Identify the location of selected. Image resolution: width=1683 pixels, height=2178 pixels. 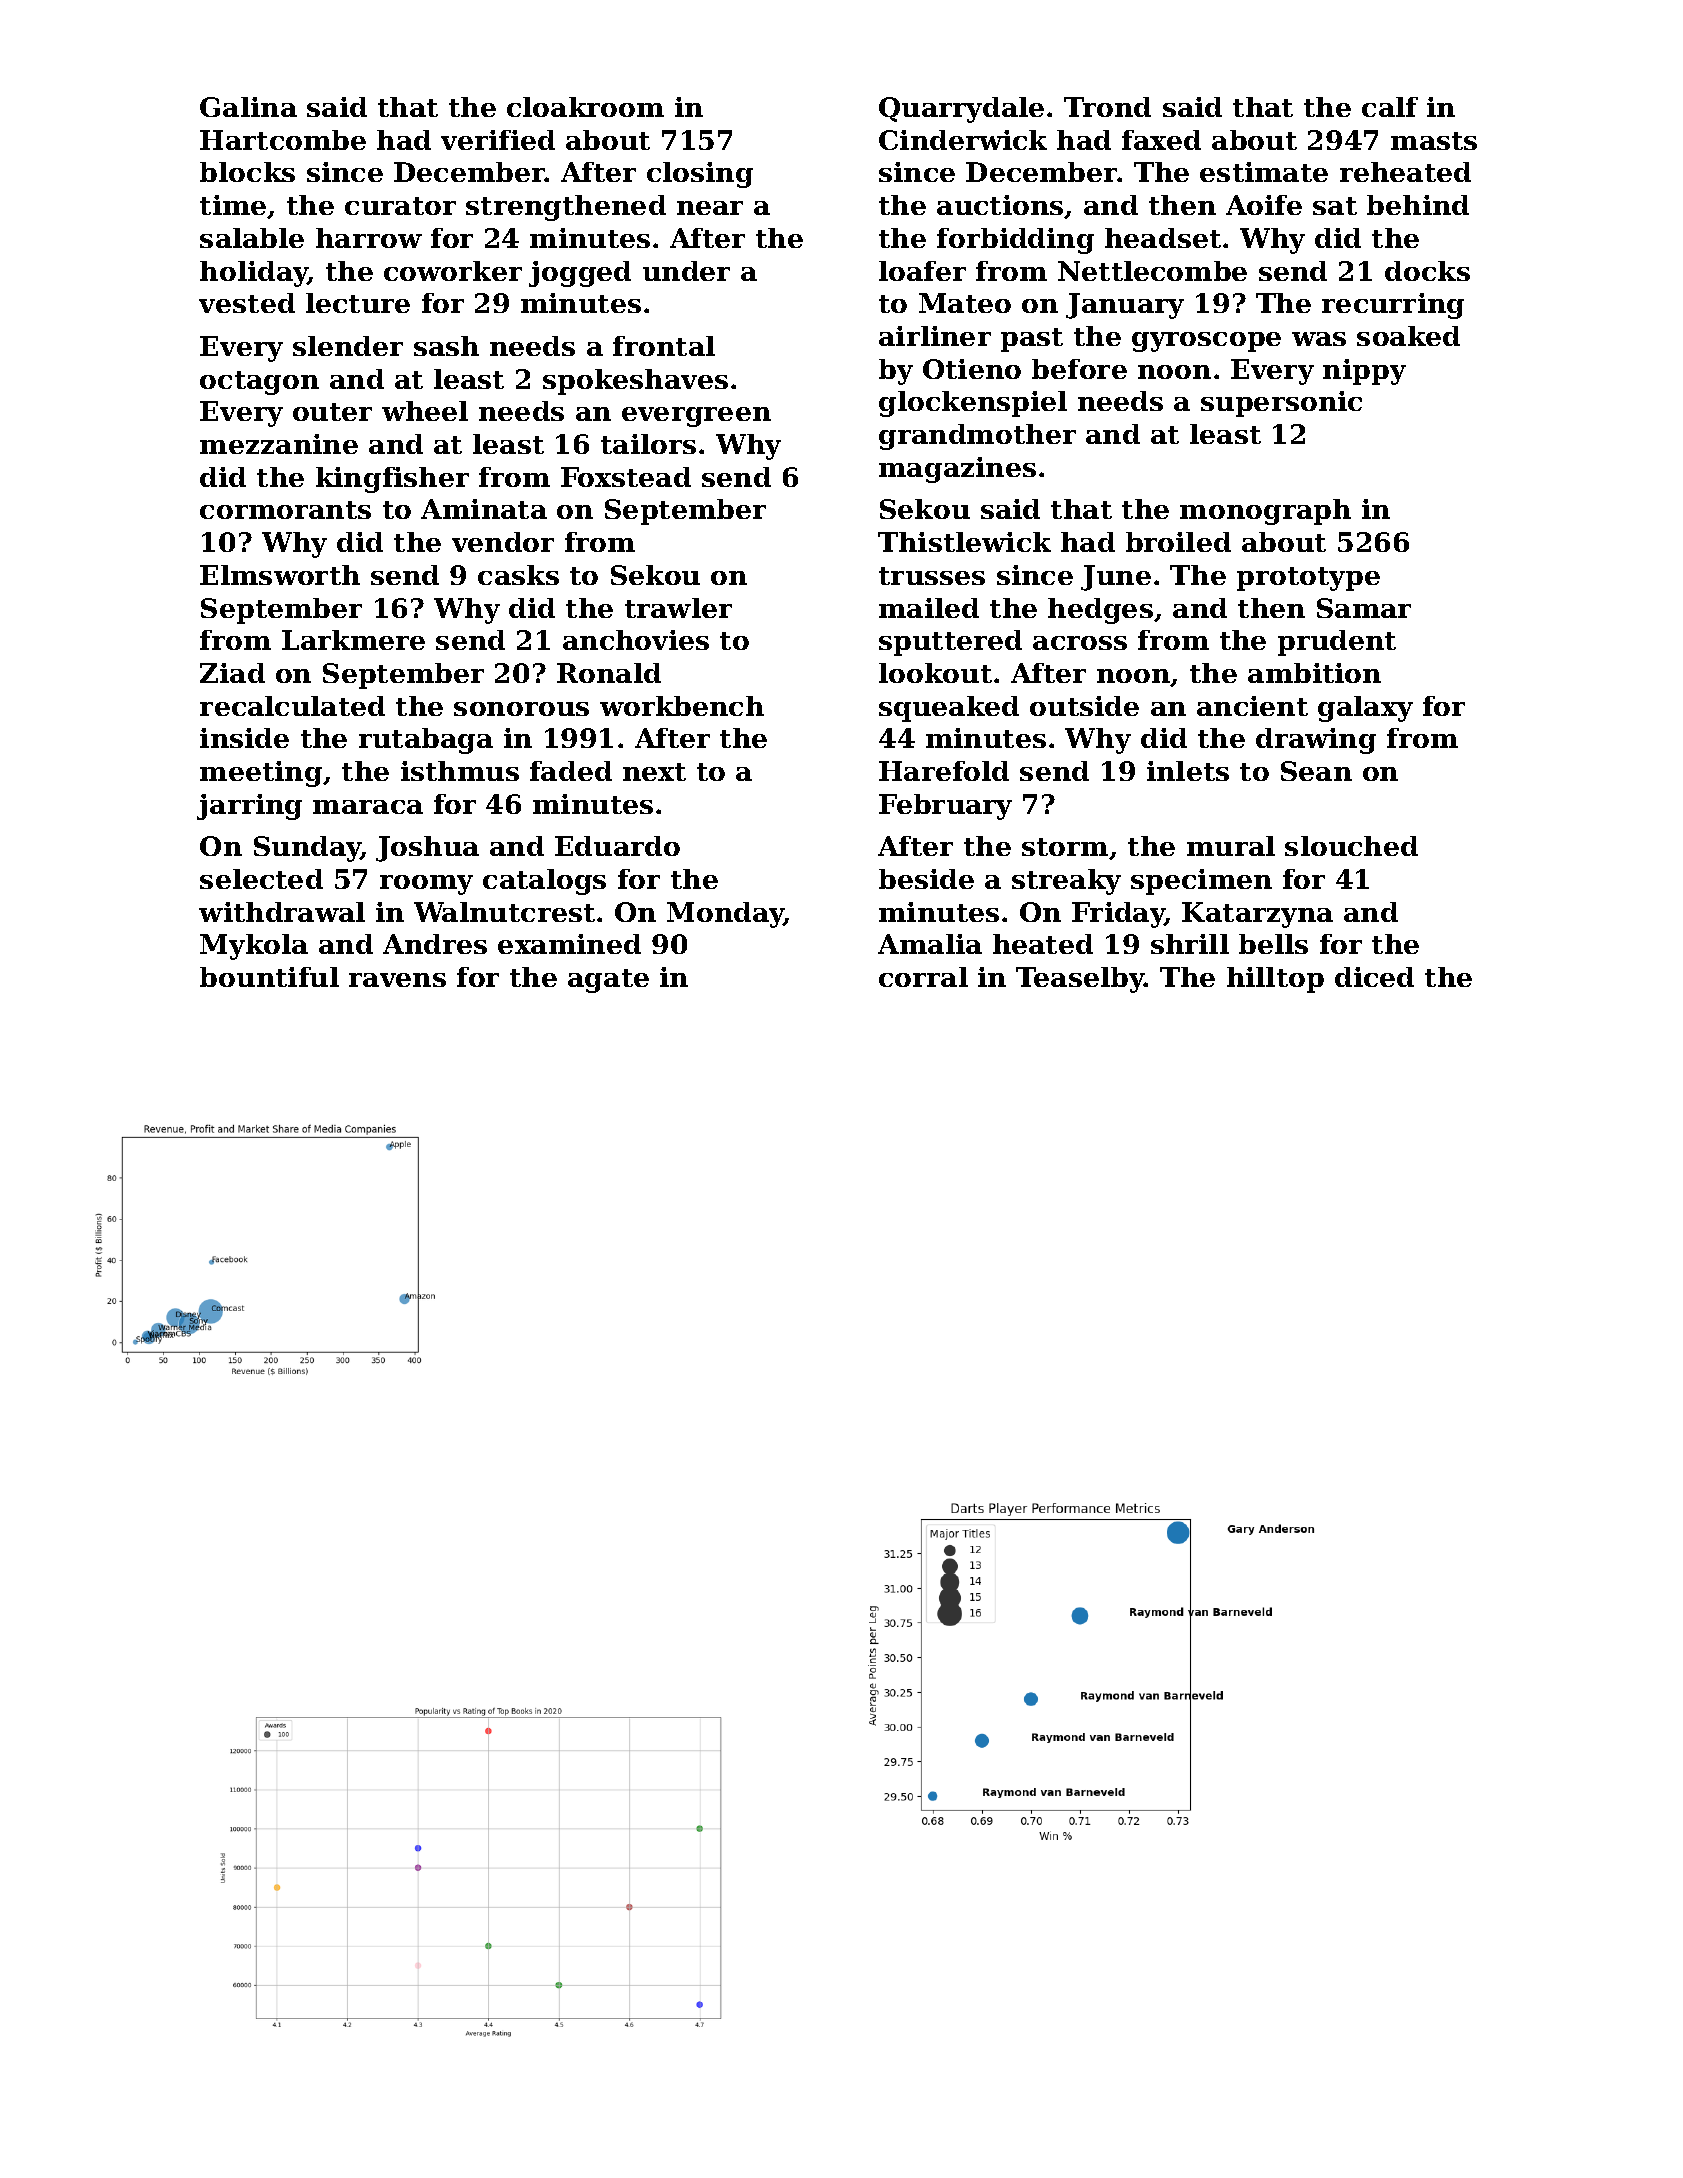
(261, 879).
